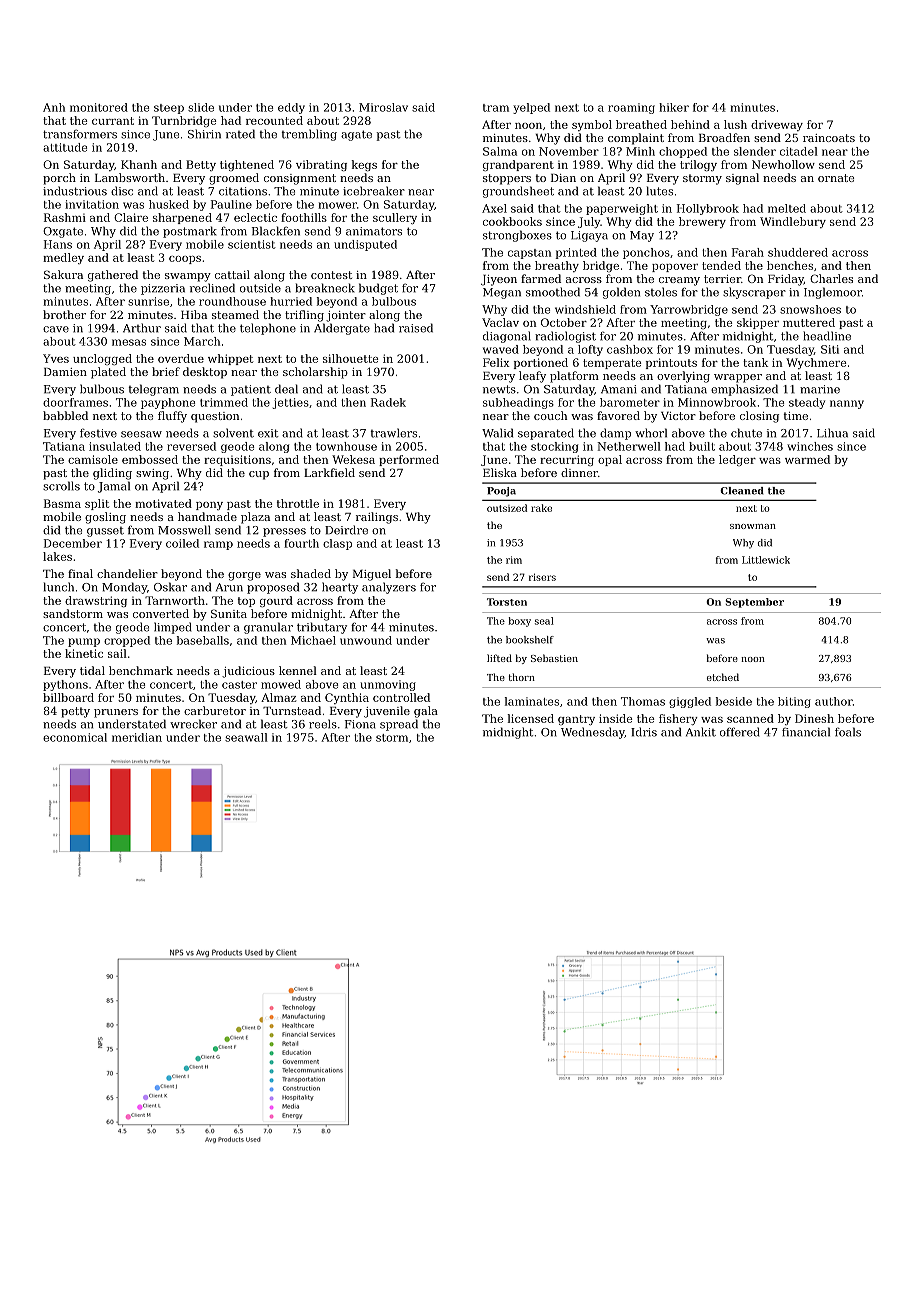 Image resolution: width=924 pixels, height=1308 pixels. Describe the element at coordinates (374, 231) in the screenshot. I see `animators` at that location.
